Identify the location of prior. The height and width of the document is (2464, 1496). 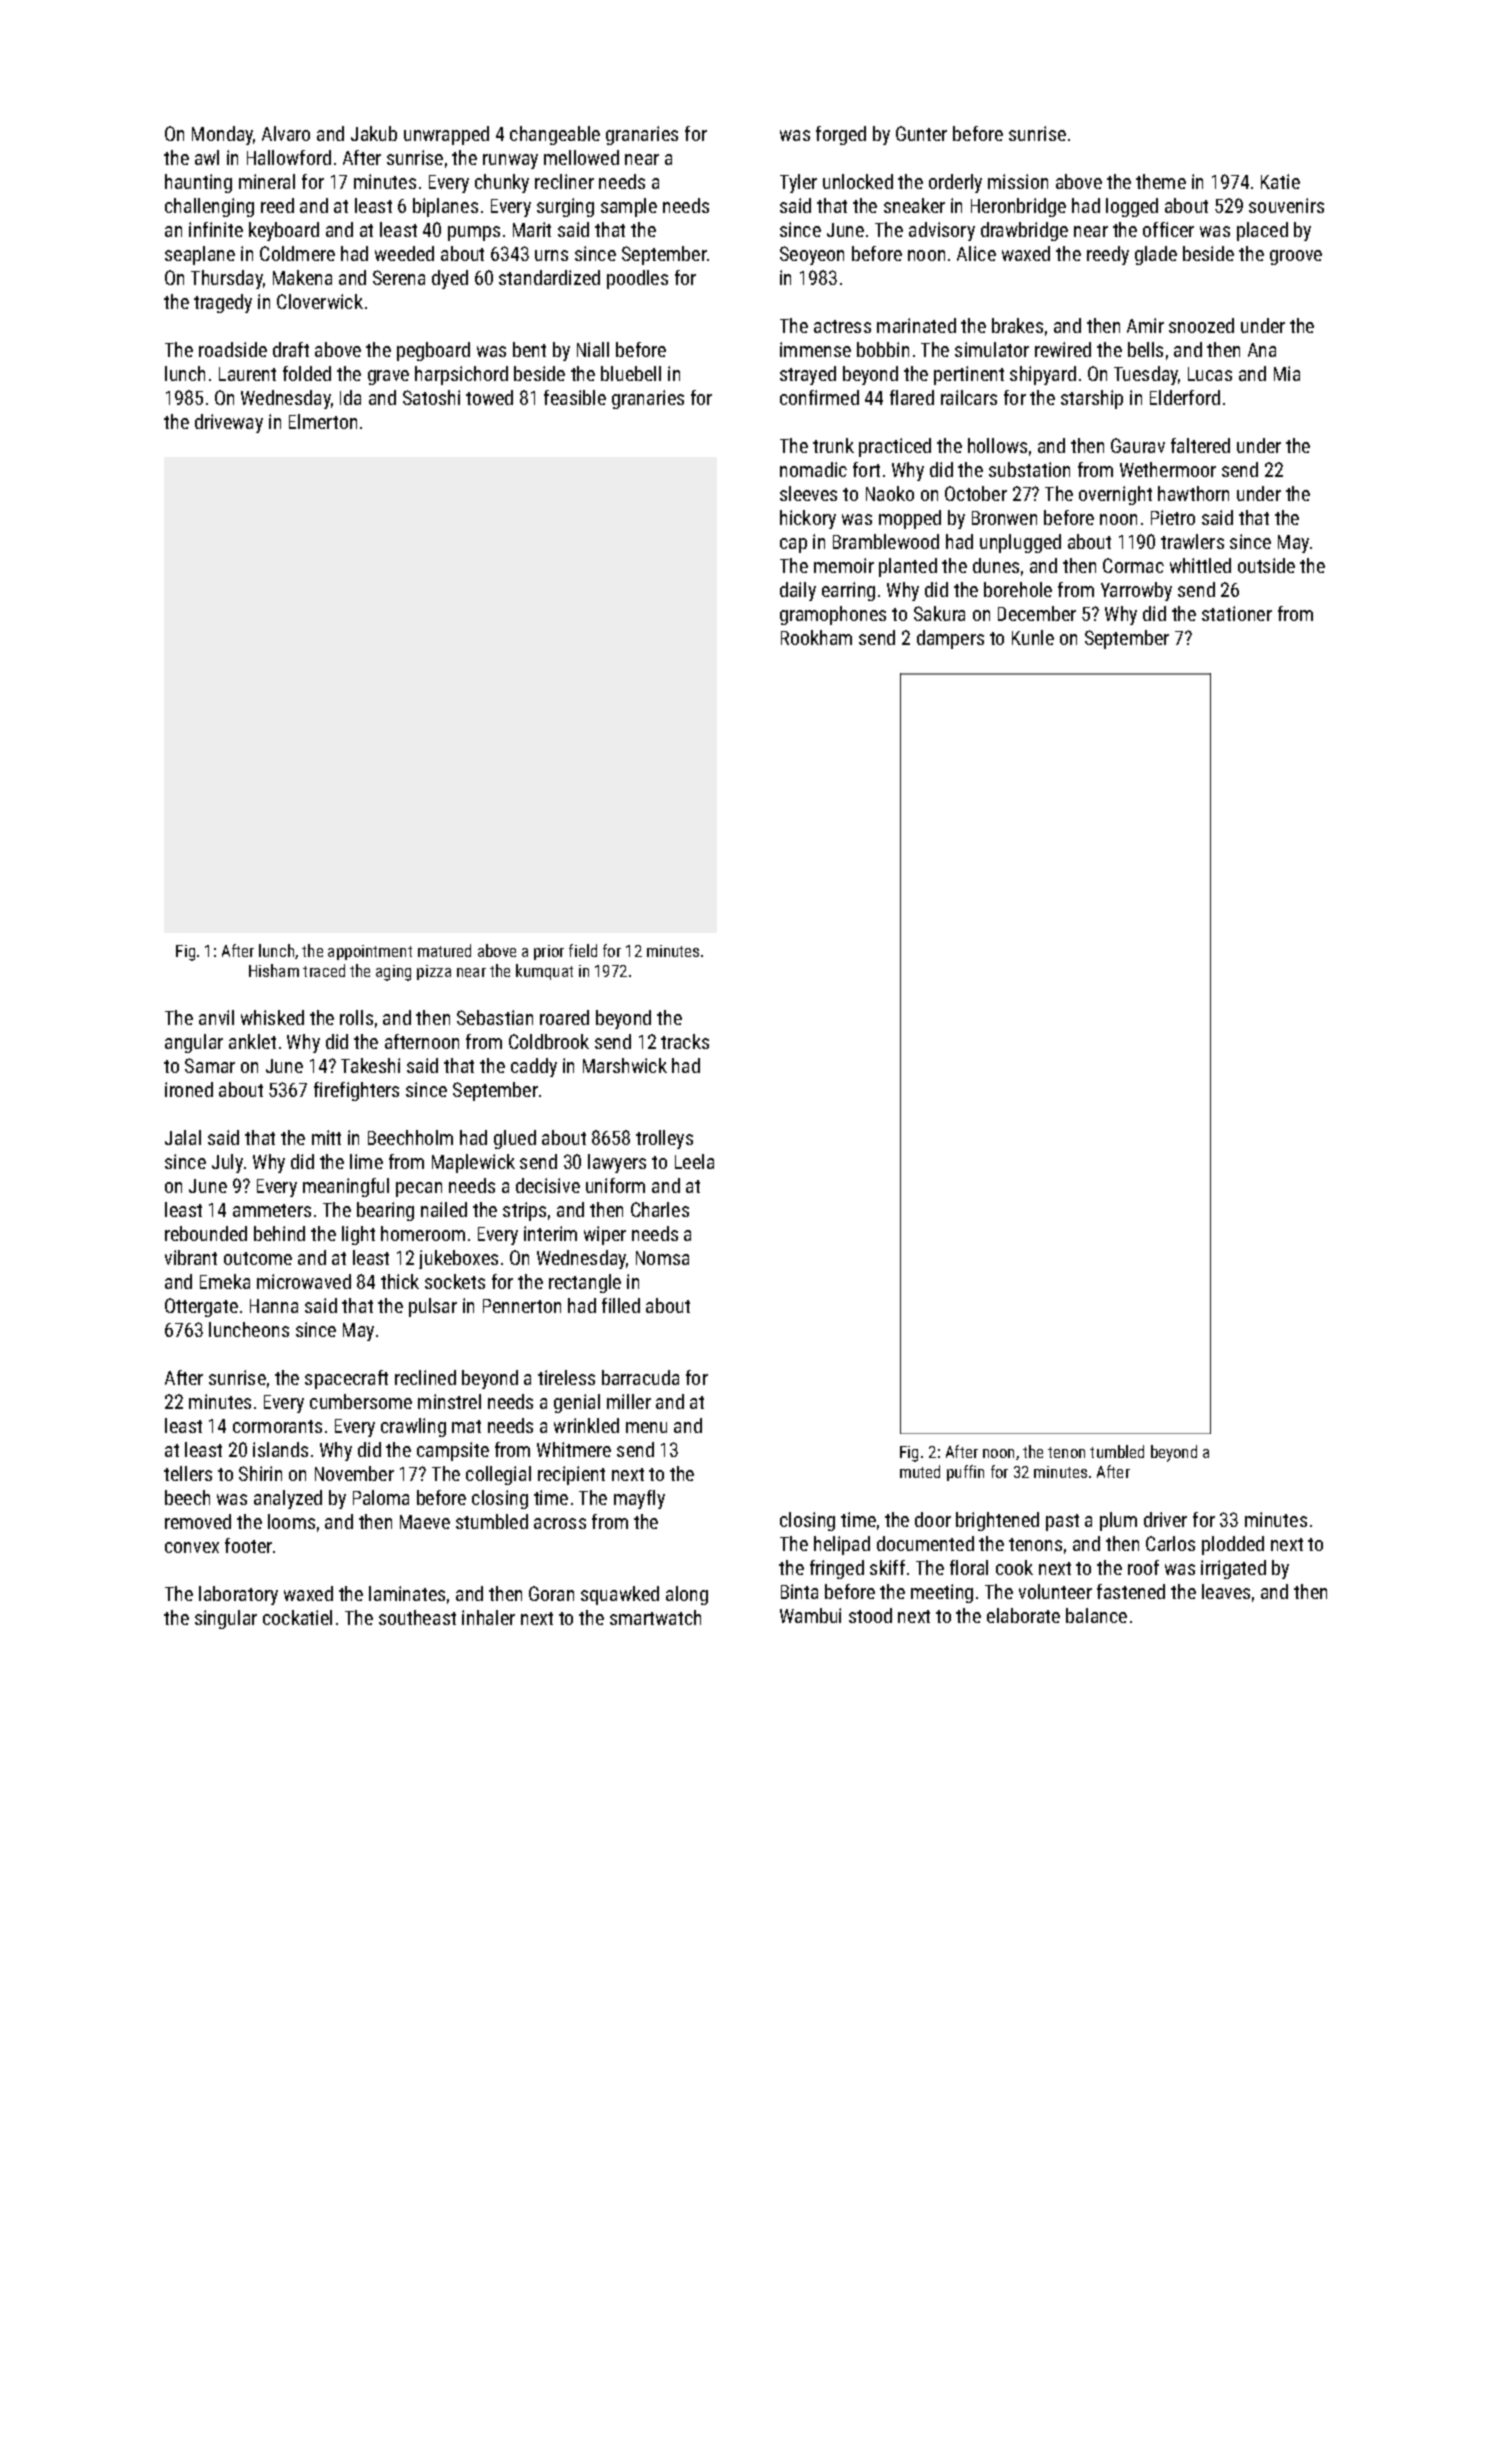
(549, 952).
